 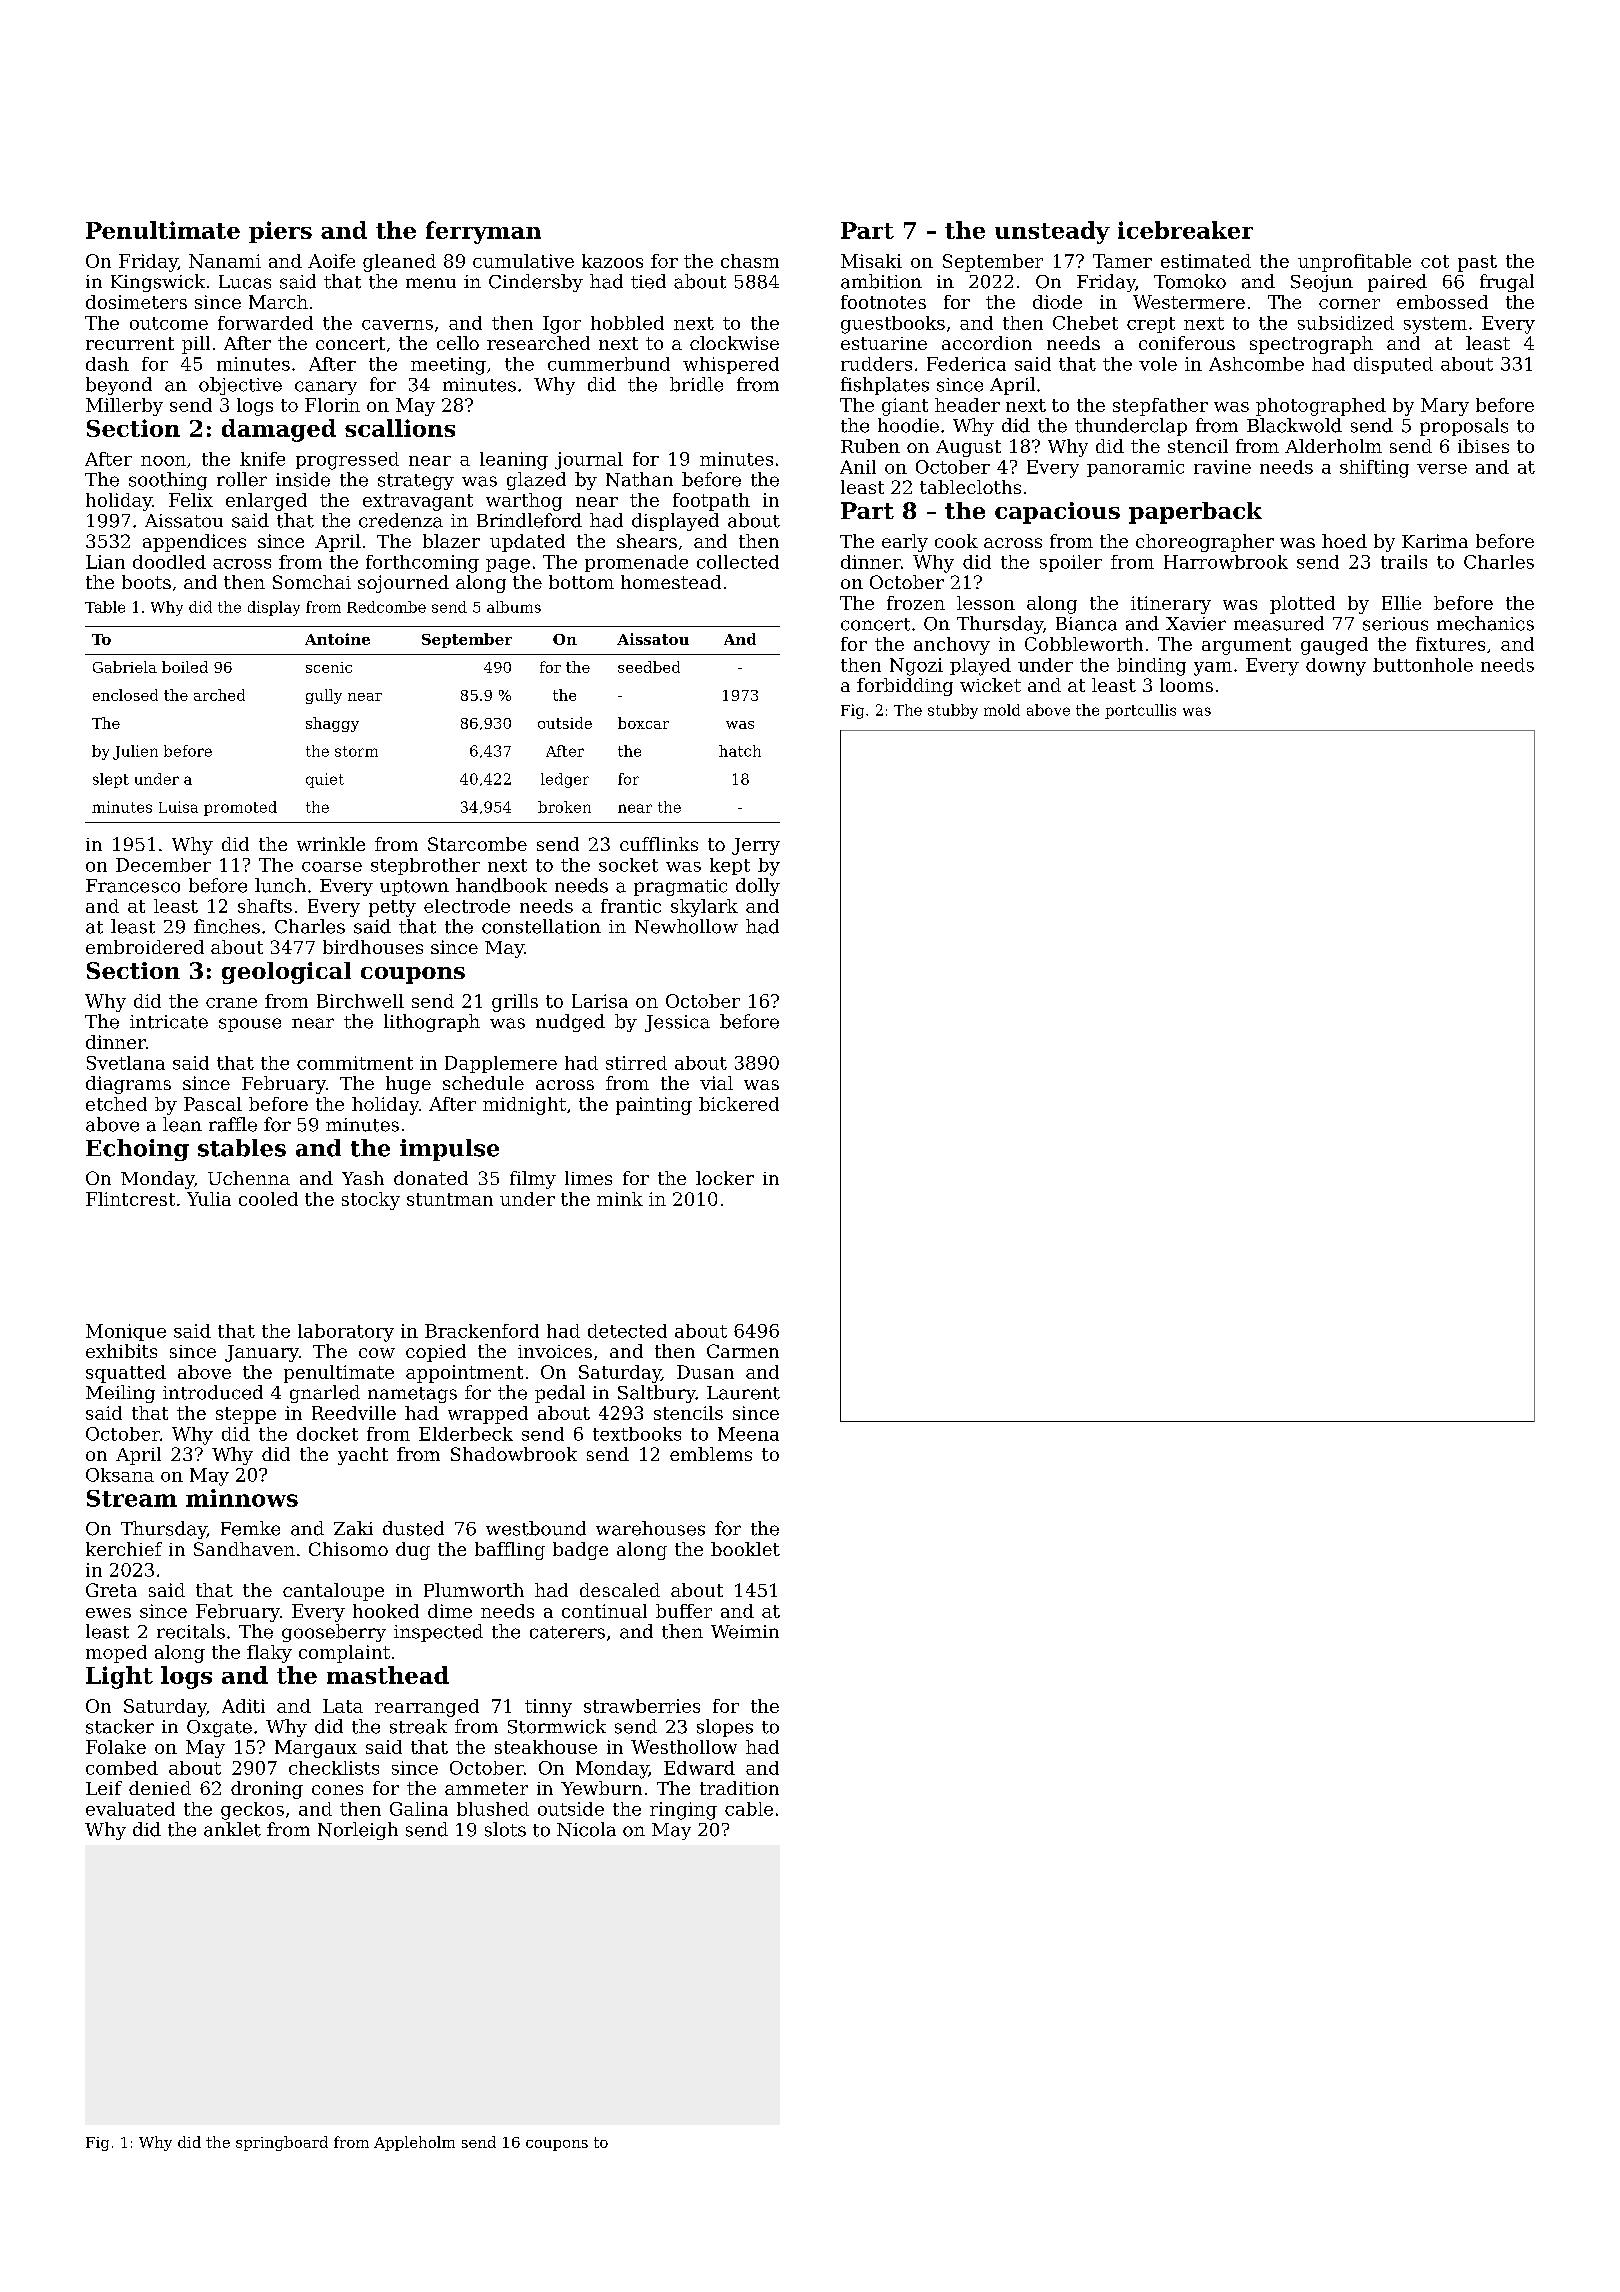 What do you see at coordinates (1052, 232) in the image?
I see `unsteady` at bounding box center [1052, 232].
